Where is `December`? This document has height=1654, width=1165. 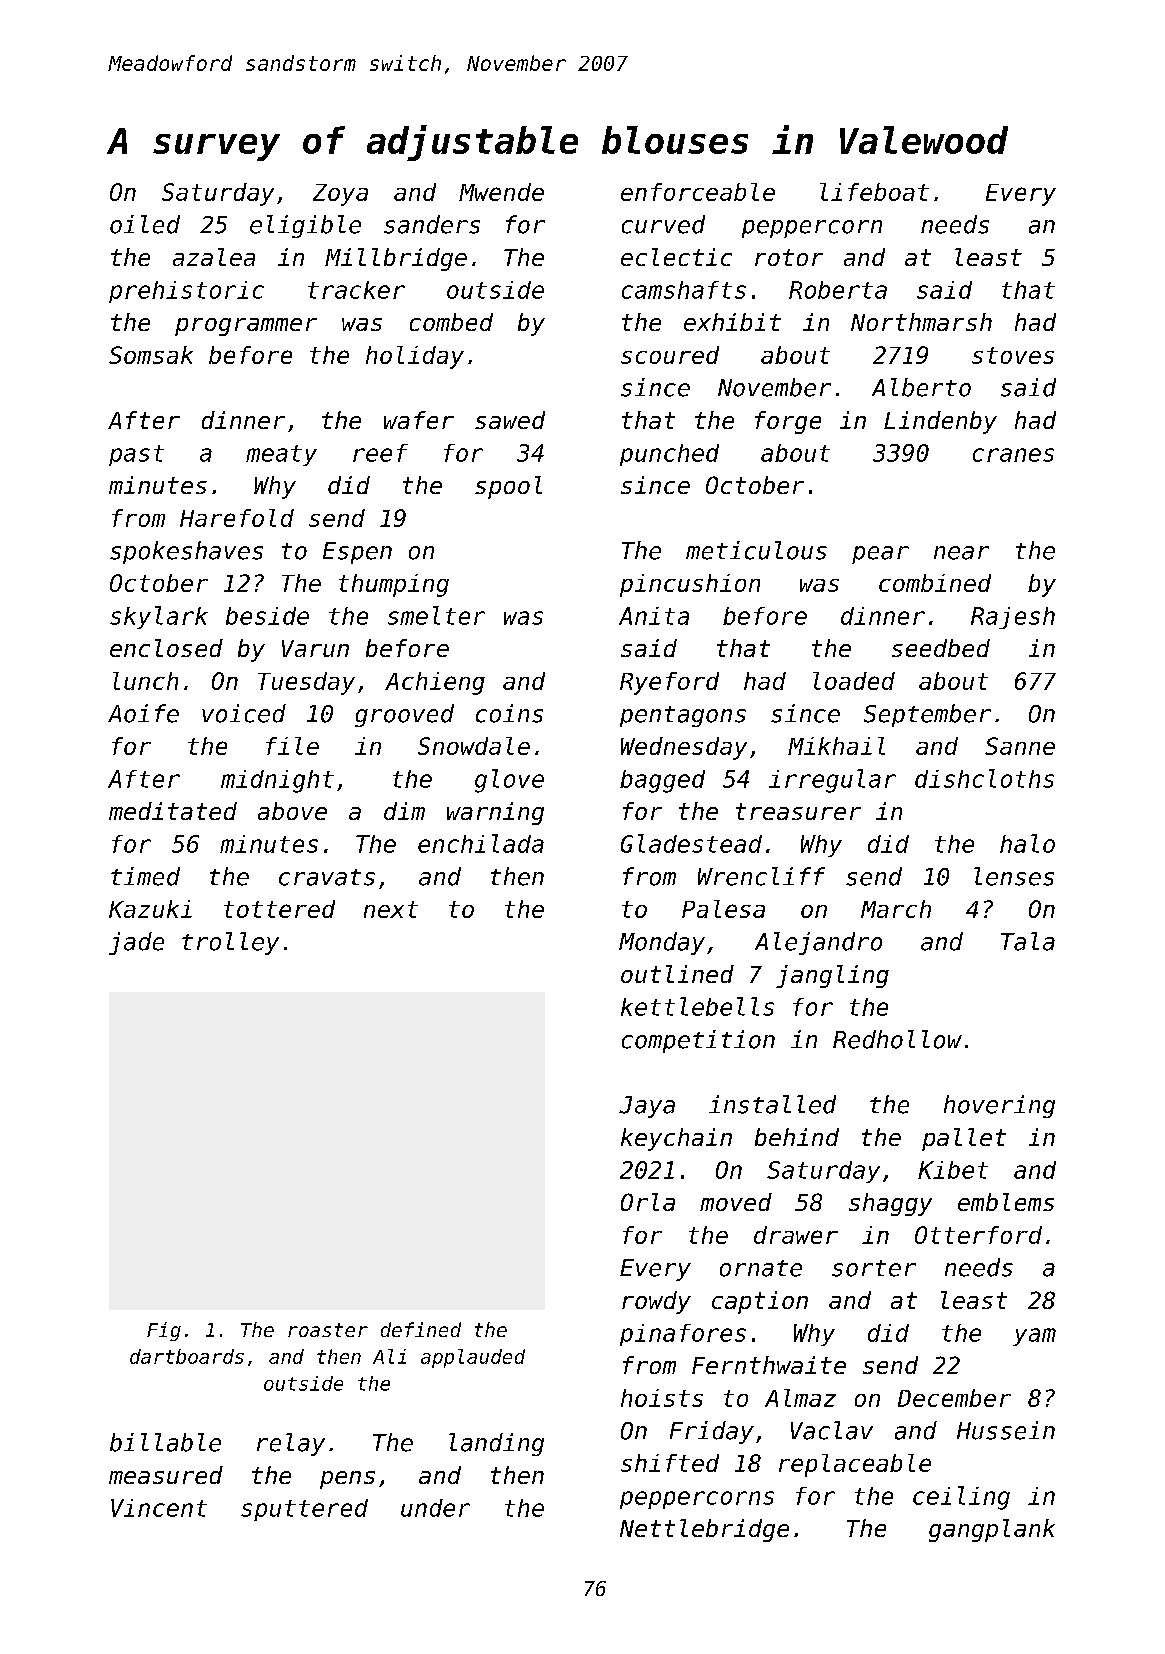
December is located at coordinates (954, 1398).
